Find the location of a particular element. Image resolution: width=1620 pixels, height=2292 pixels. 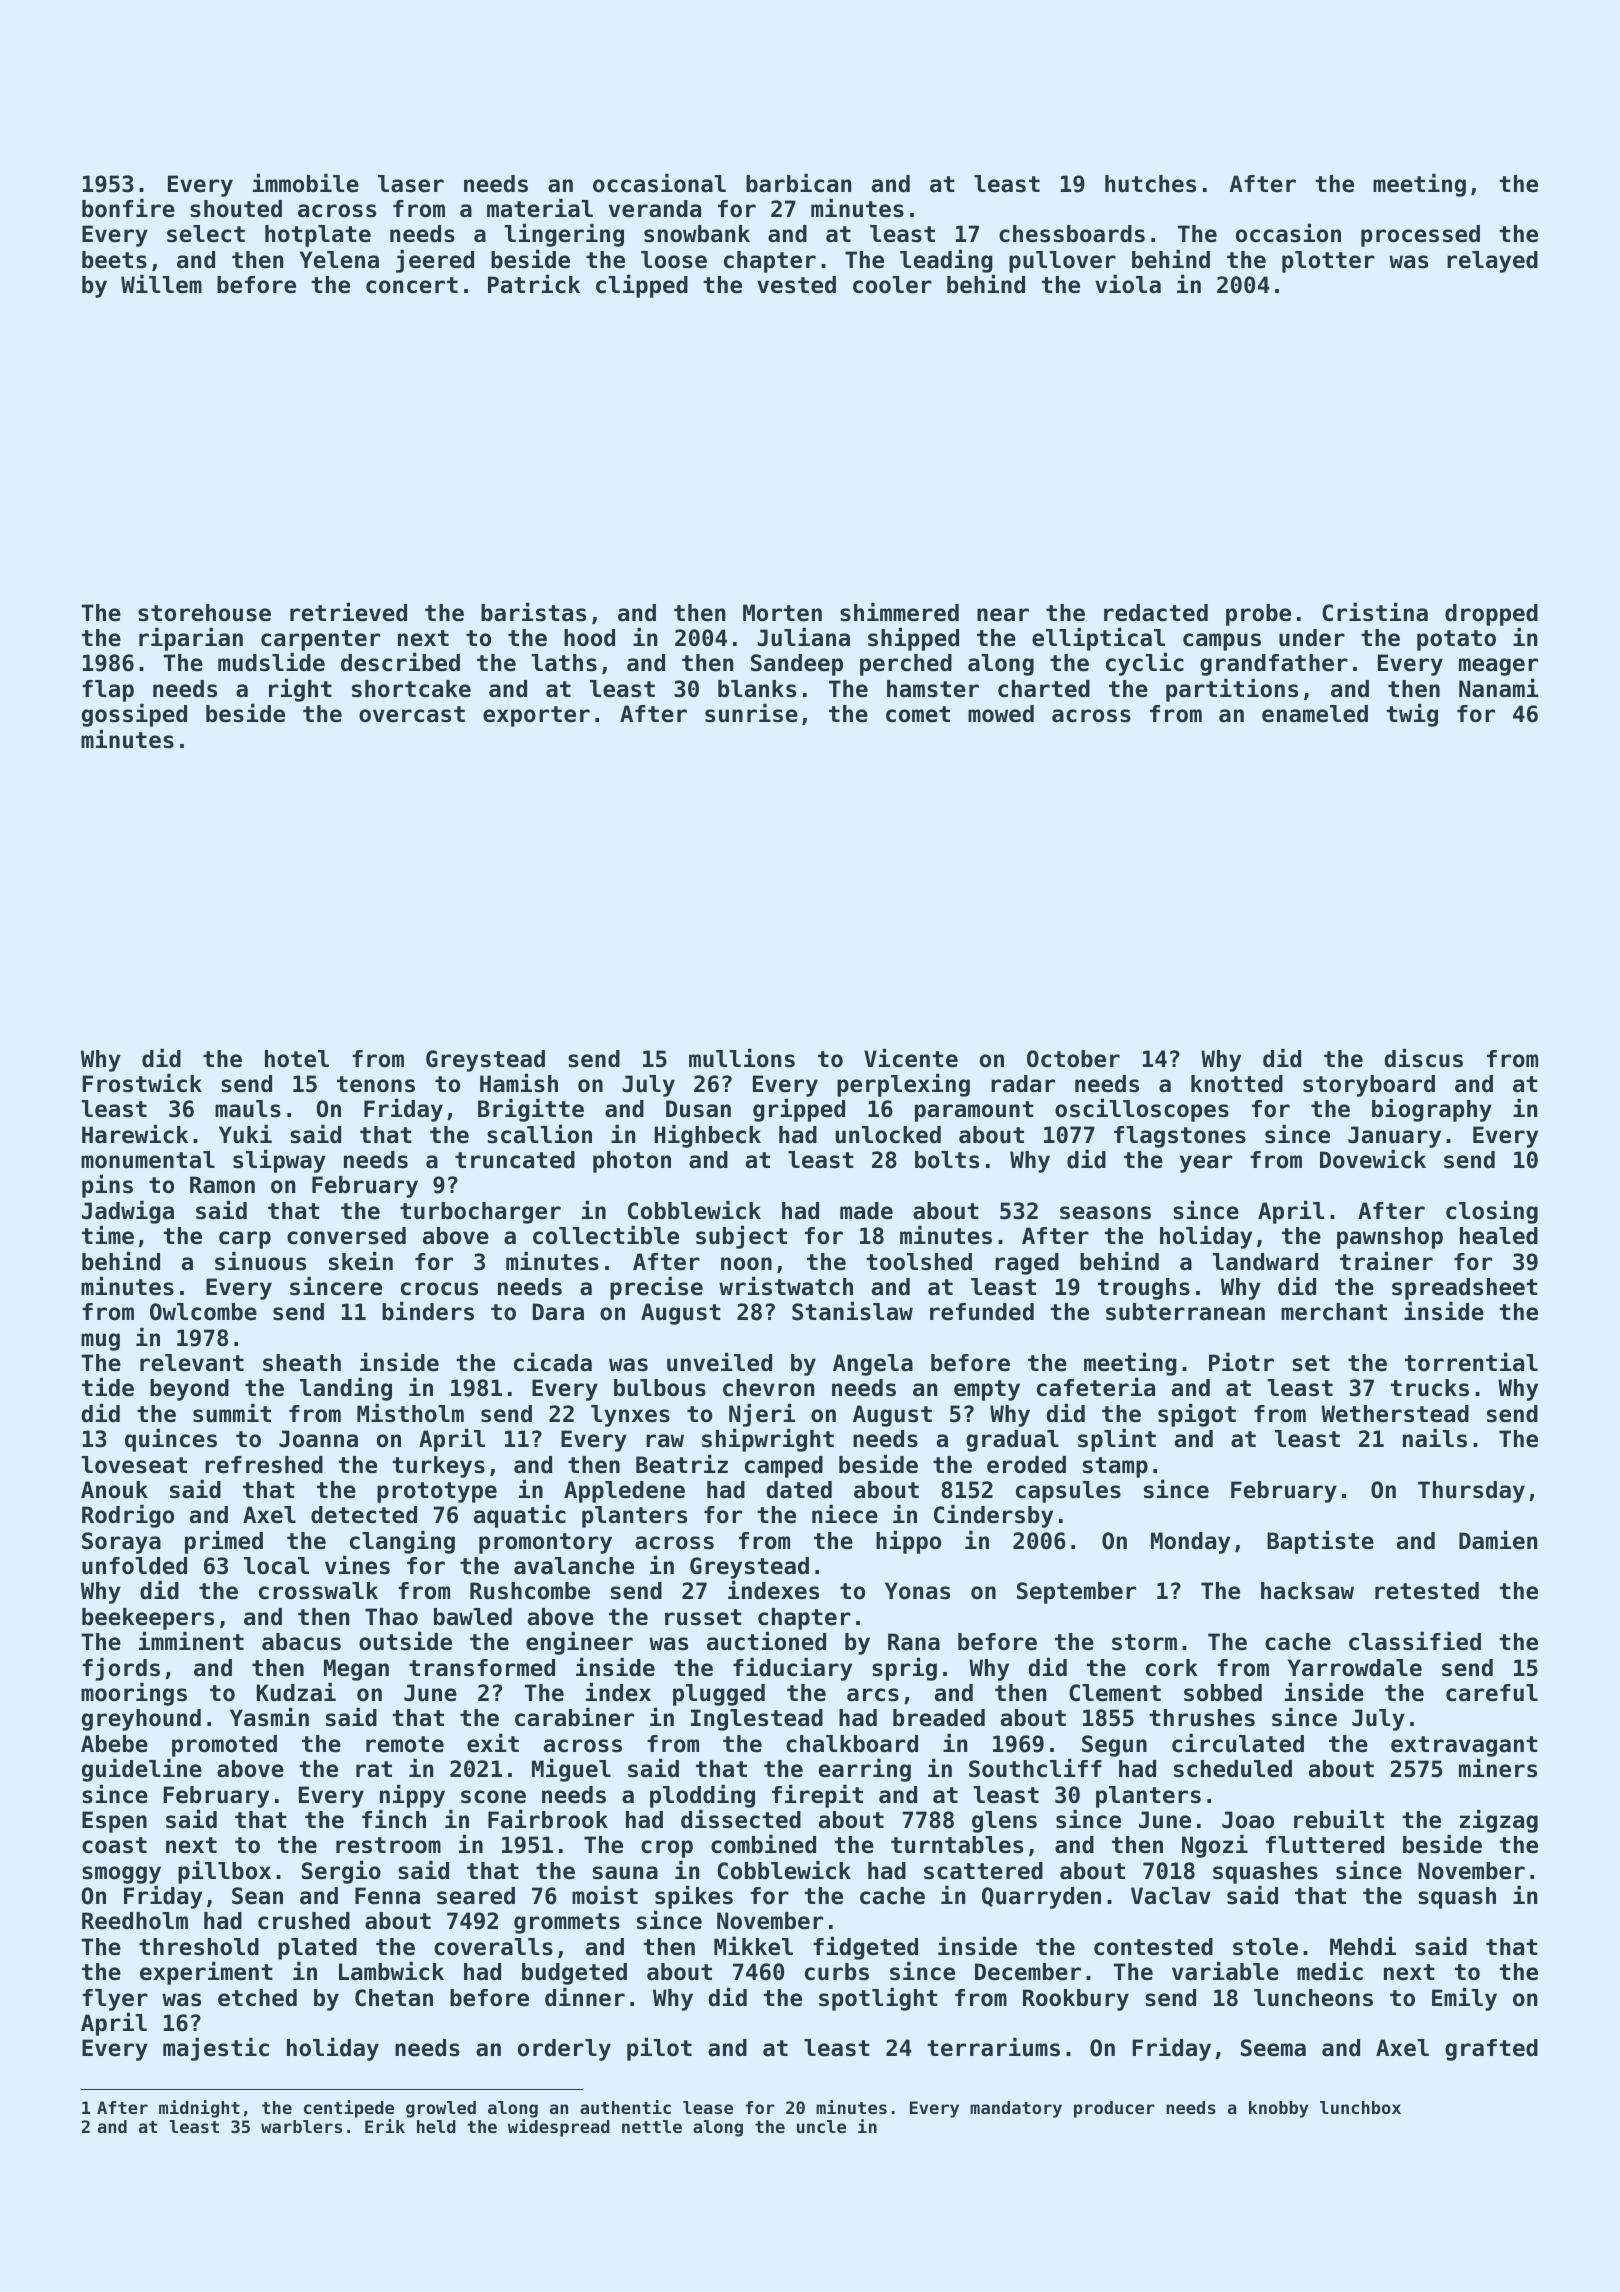

cicada is located at coordinates (553, 1362).
